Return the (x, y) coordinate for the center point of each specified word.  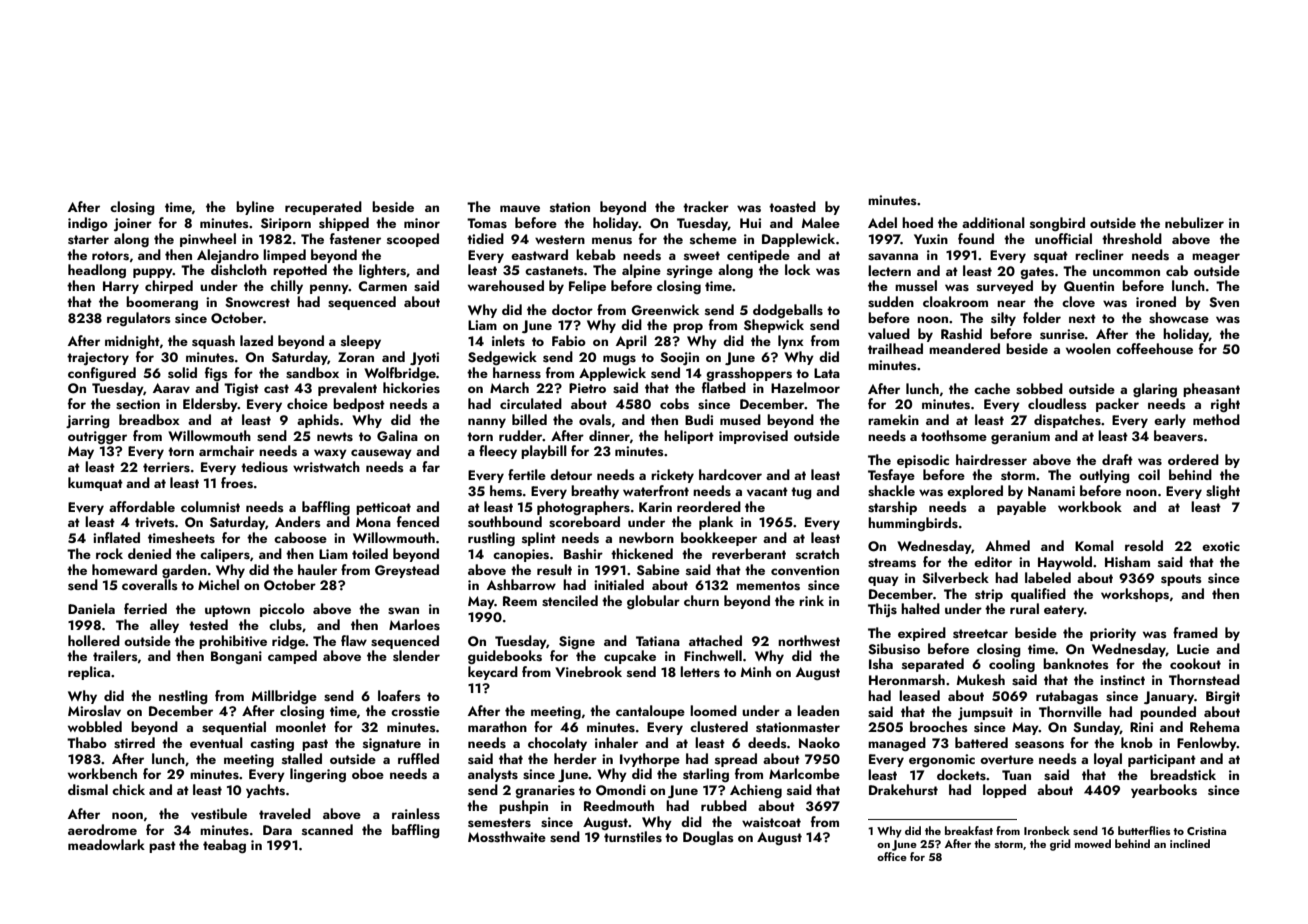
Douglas (708, 838)
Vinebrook (588, 671)
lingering (318, 775)
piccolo (282, 610)
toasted (792, 207)
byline (255, 208)
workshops (1135, 595)
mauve (520, 208)
